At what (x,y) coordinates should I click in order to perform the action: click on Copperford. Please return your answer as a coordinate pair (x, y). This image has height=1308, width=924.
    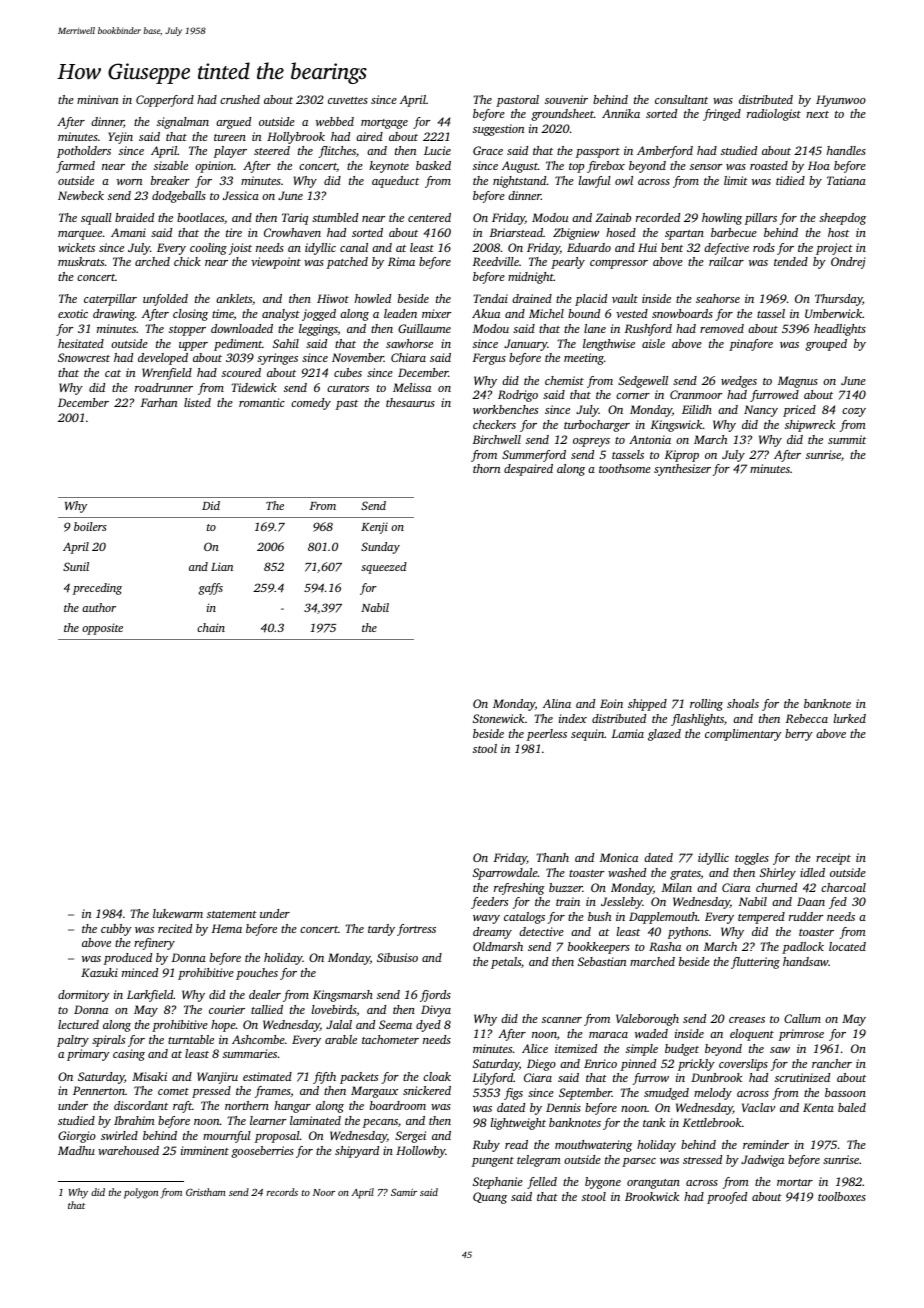
    Looking at the image, I should click on (165, 101).
